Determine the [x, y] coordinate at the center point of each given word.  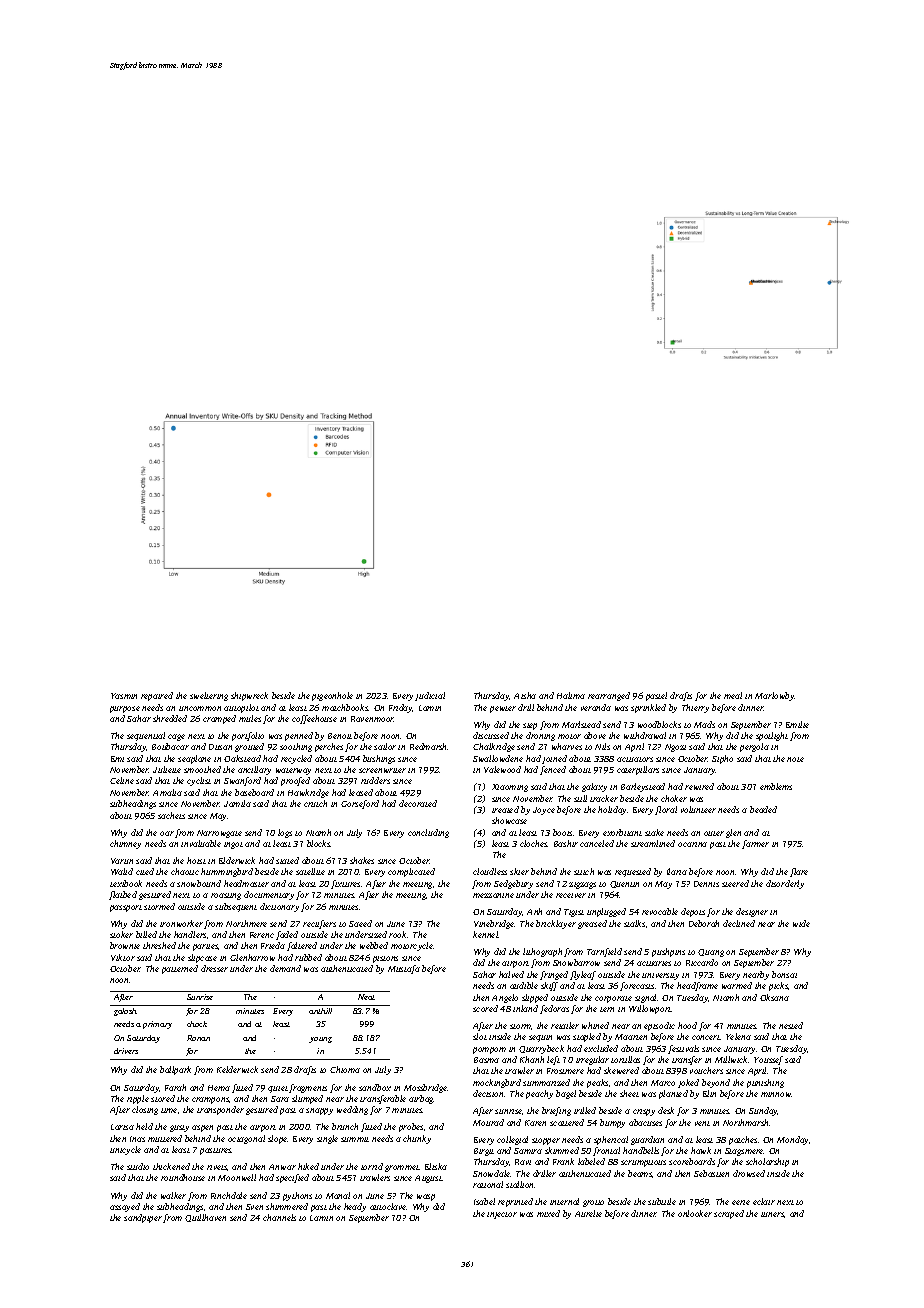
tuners [772, 1214]
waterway [293, 771]
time [169, 1110]
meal [733, 695]
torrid [372, 1166]
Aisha [525, 695]
